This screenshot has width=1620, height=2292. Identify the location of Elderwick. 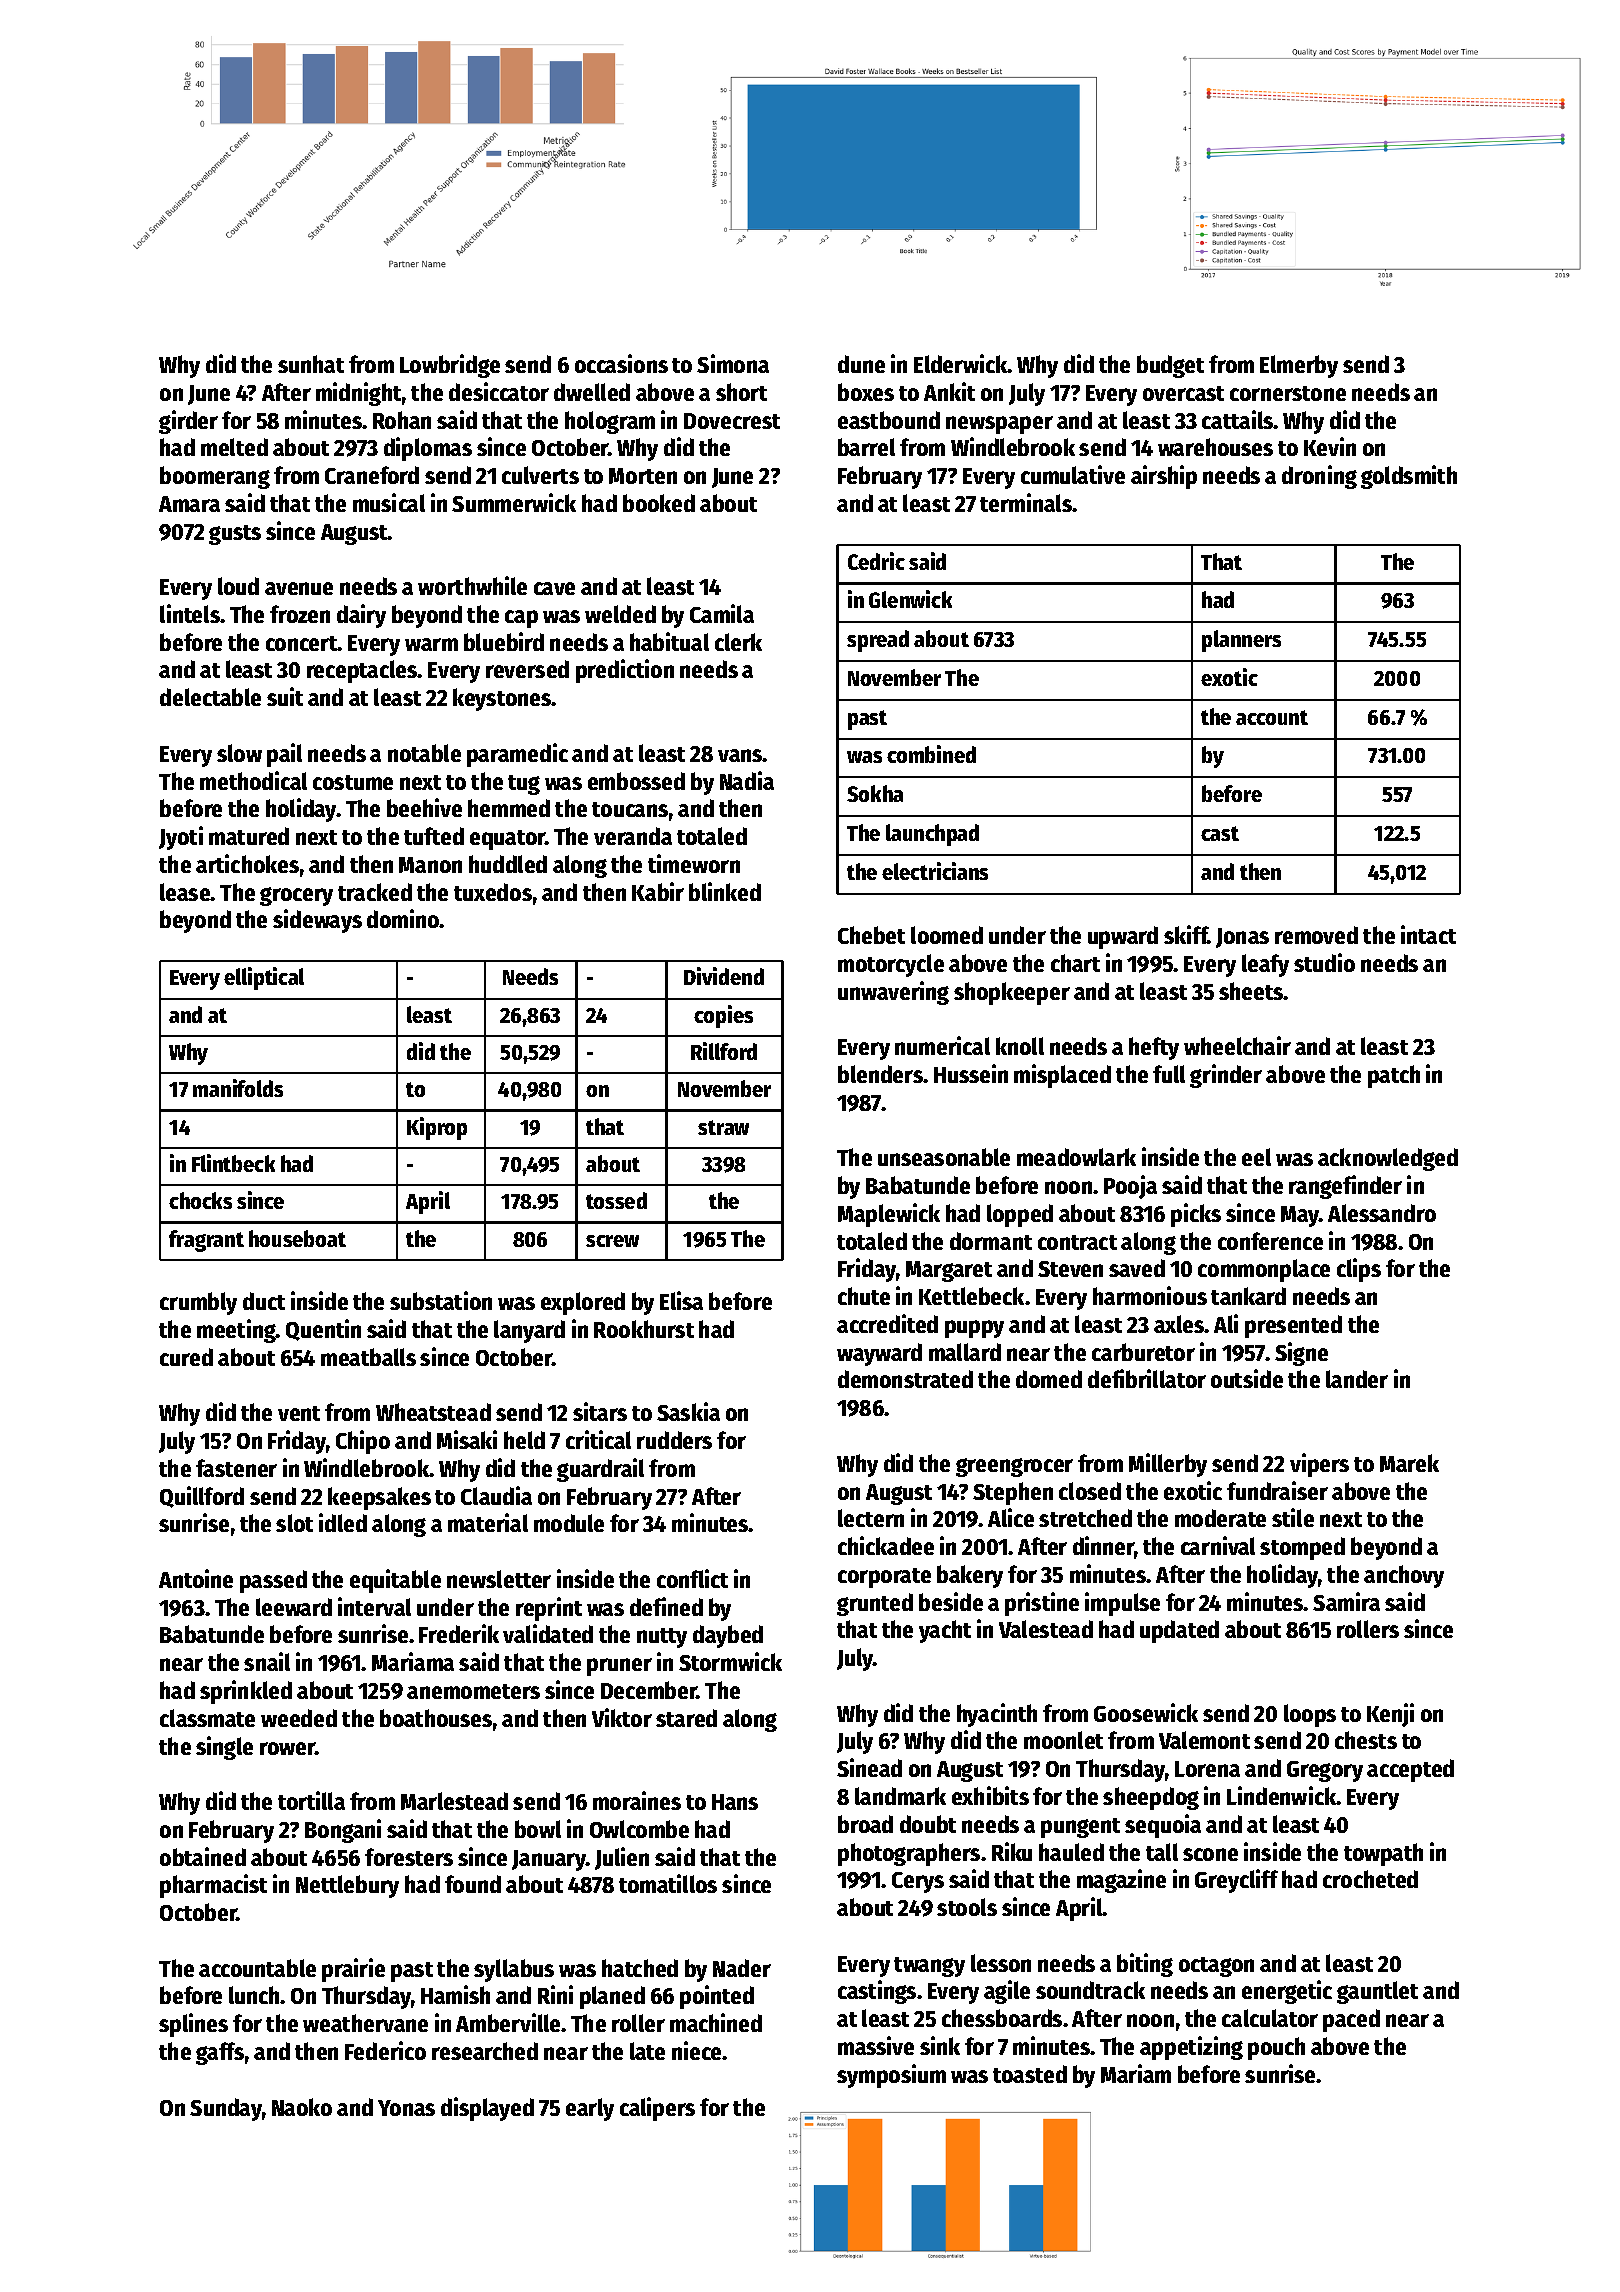
(961, 363).
